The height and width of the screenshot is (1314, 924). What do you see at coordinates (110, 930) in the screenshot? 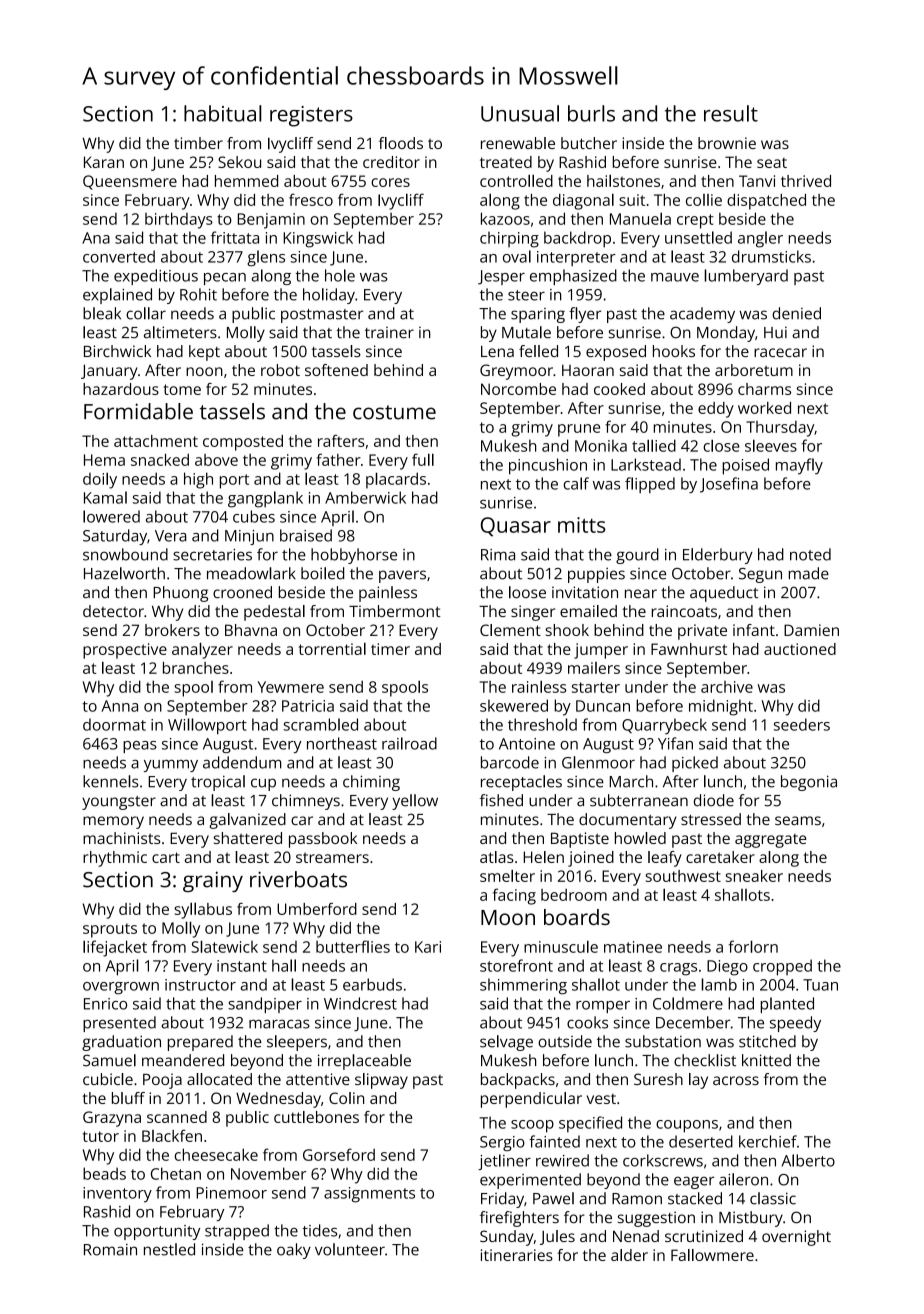
I see `sprouts` at bounding box center [110, 930].
